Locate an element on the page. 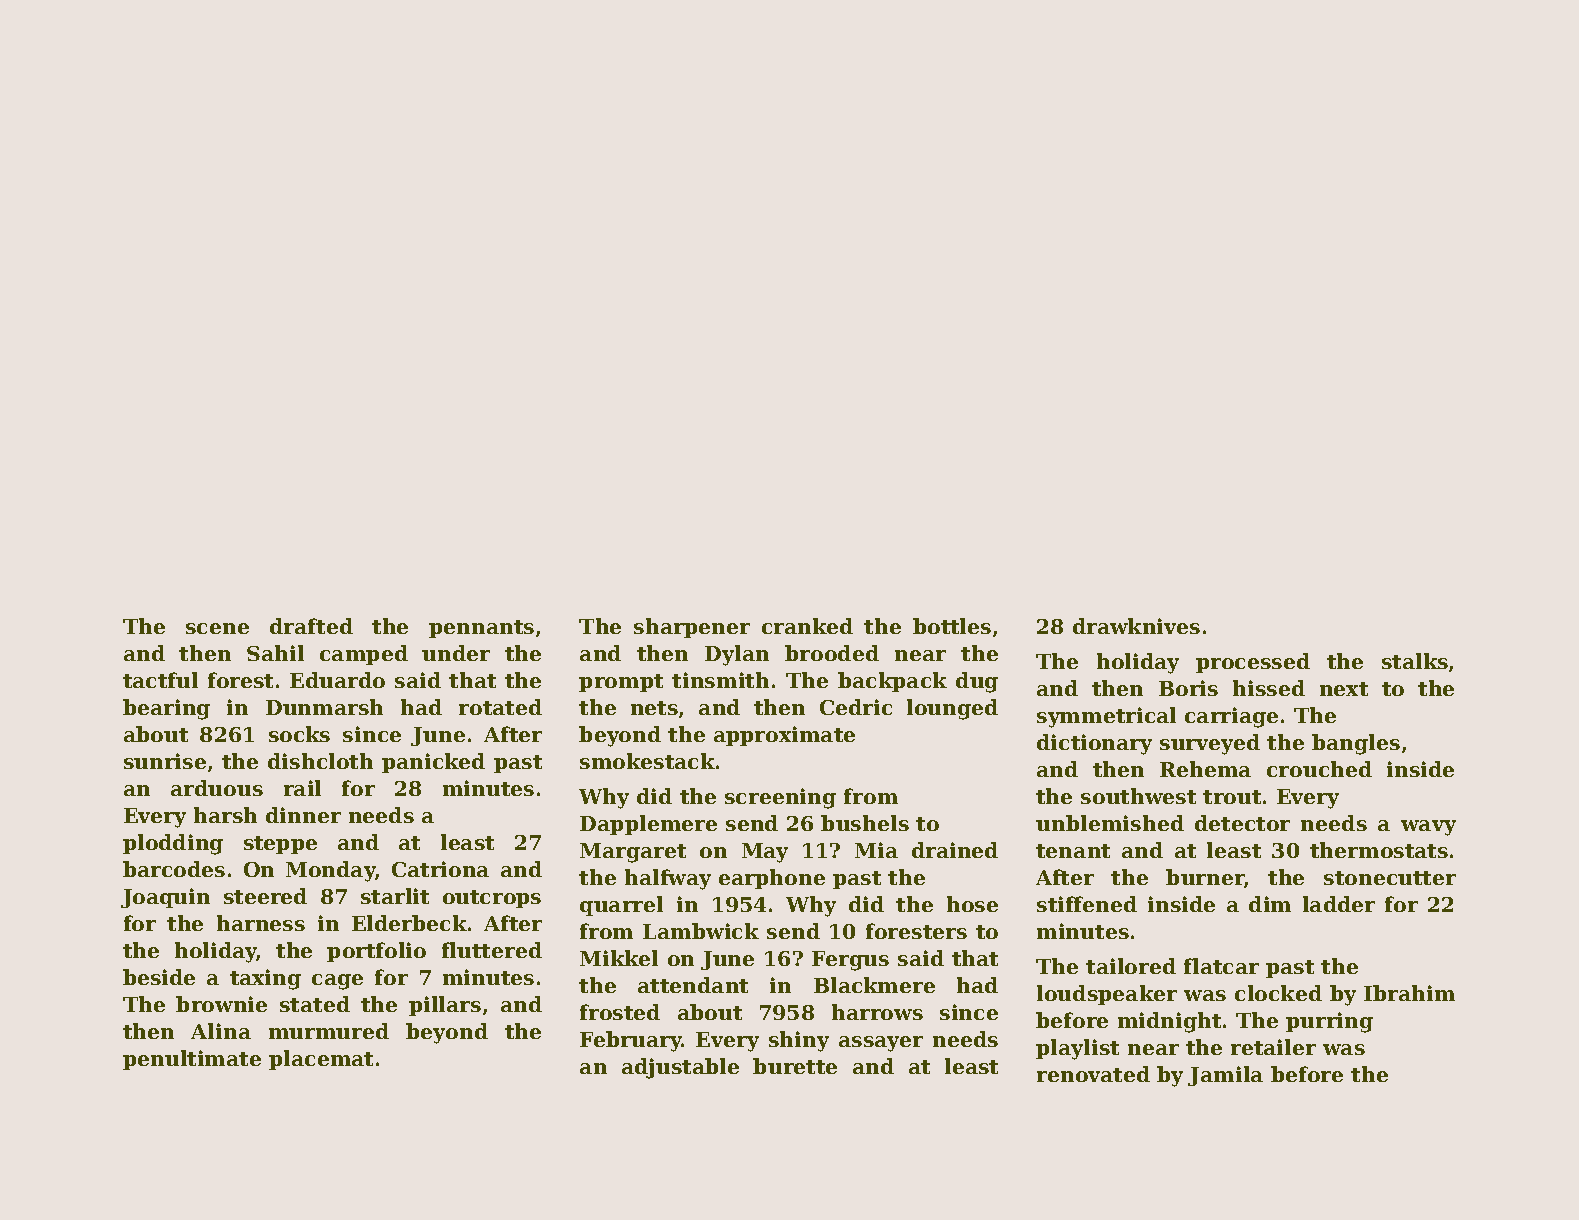  screening is located at coordinates (780, 798).
